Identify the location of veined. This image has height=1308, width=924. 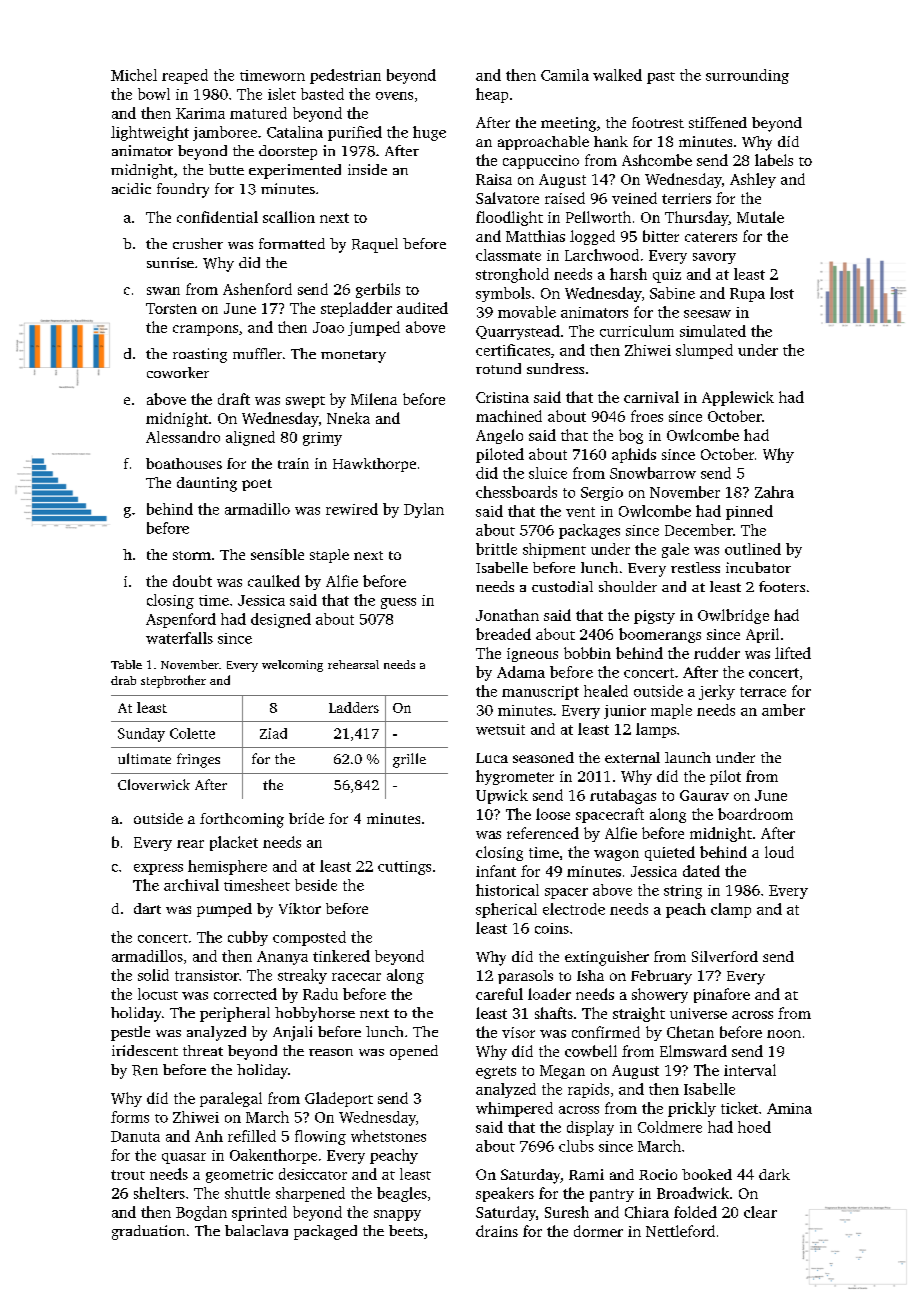
(634, 198).
